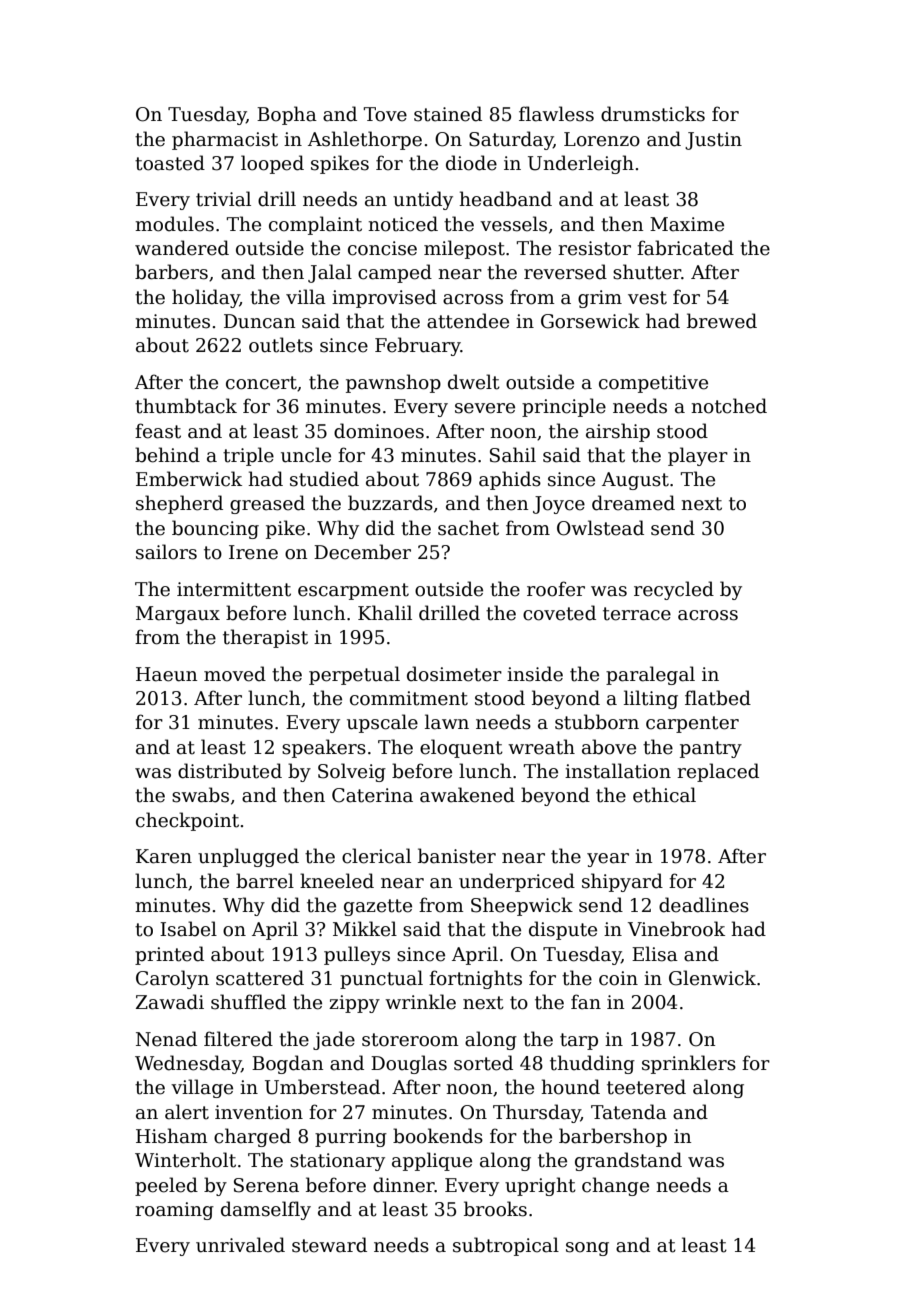 This image has width=908, height=1316. What do you see at coordinates (687, 224) in the image?
I see `Maxime` at bounding box center [687, 224].
